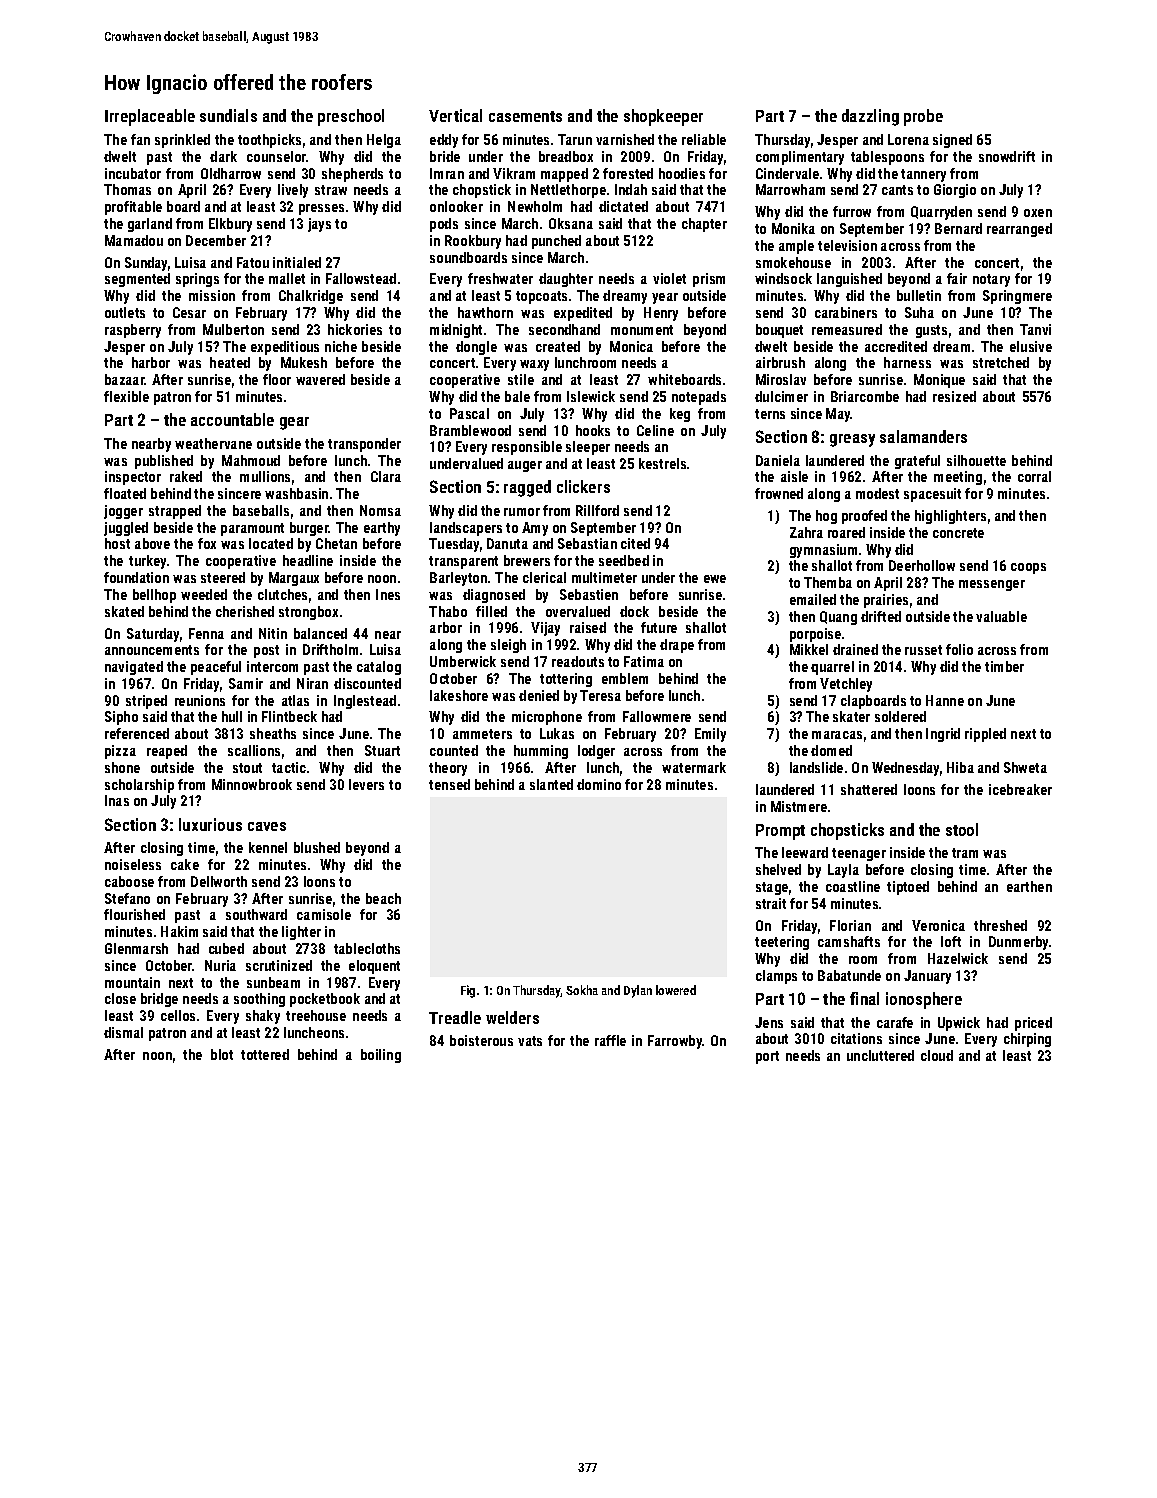  Describe the element at coordinates (1033, 1024) in the image. I see `priced` at that location.
